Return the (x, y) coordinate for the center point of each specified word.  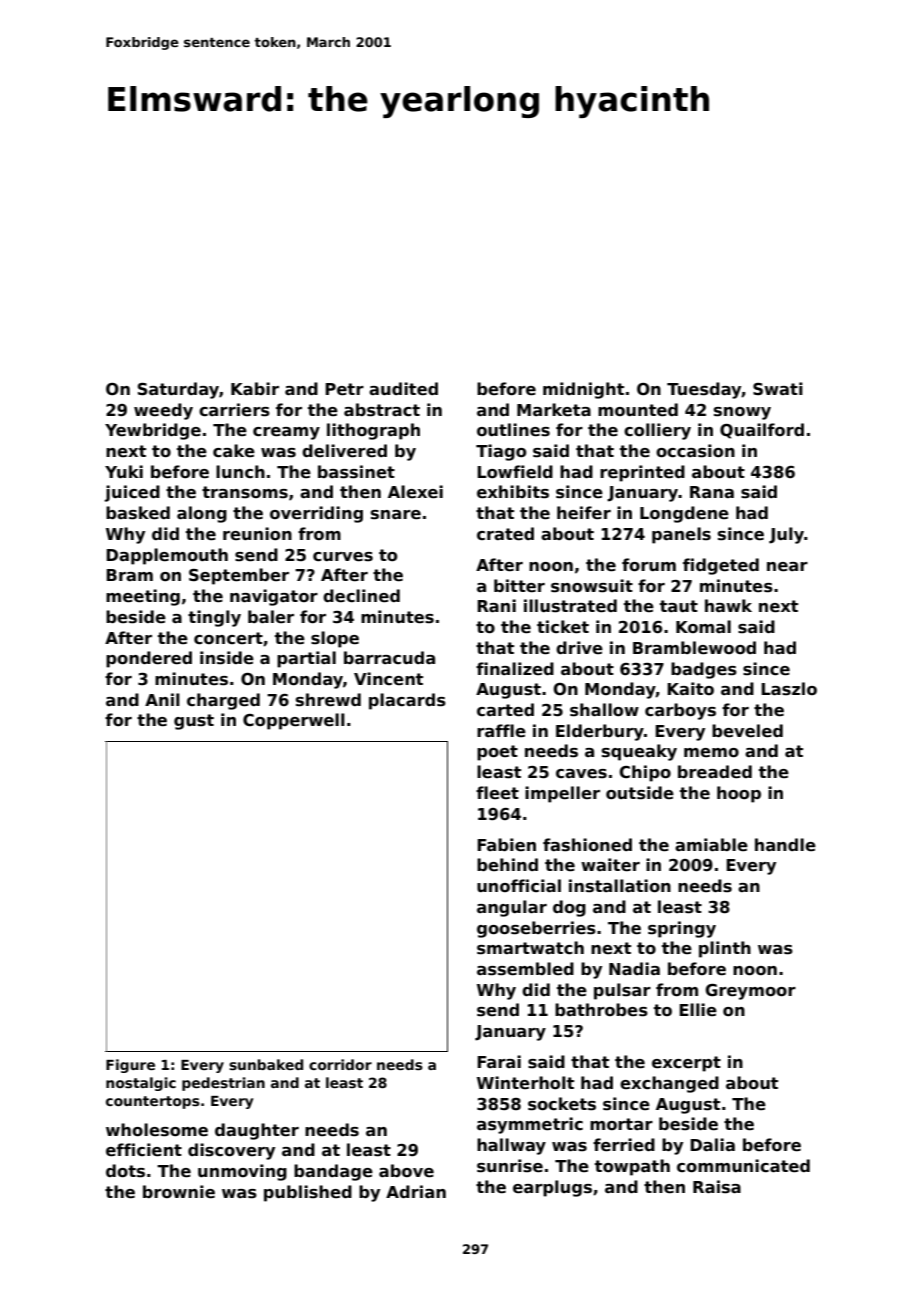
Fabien (506, 845)
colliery (657, 431)
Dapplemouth (167, 556)
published (308, 1193)
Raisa (717, 1187)
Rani (496, 606)
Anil (162, 699)
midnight (583, 390)
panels (681, 535)
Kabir (255, 389)
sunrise (510, 1166)
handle (785, 845)
